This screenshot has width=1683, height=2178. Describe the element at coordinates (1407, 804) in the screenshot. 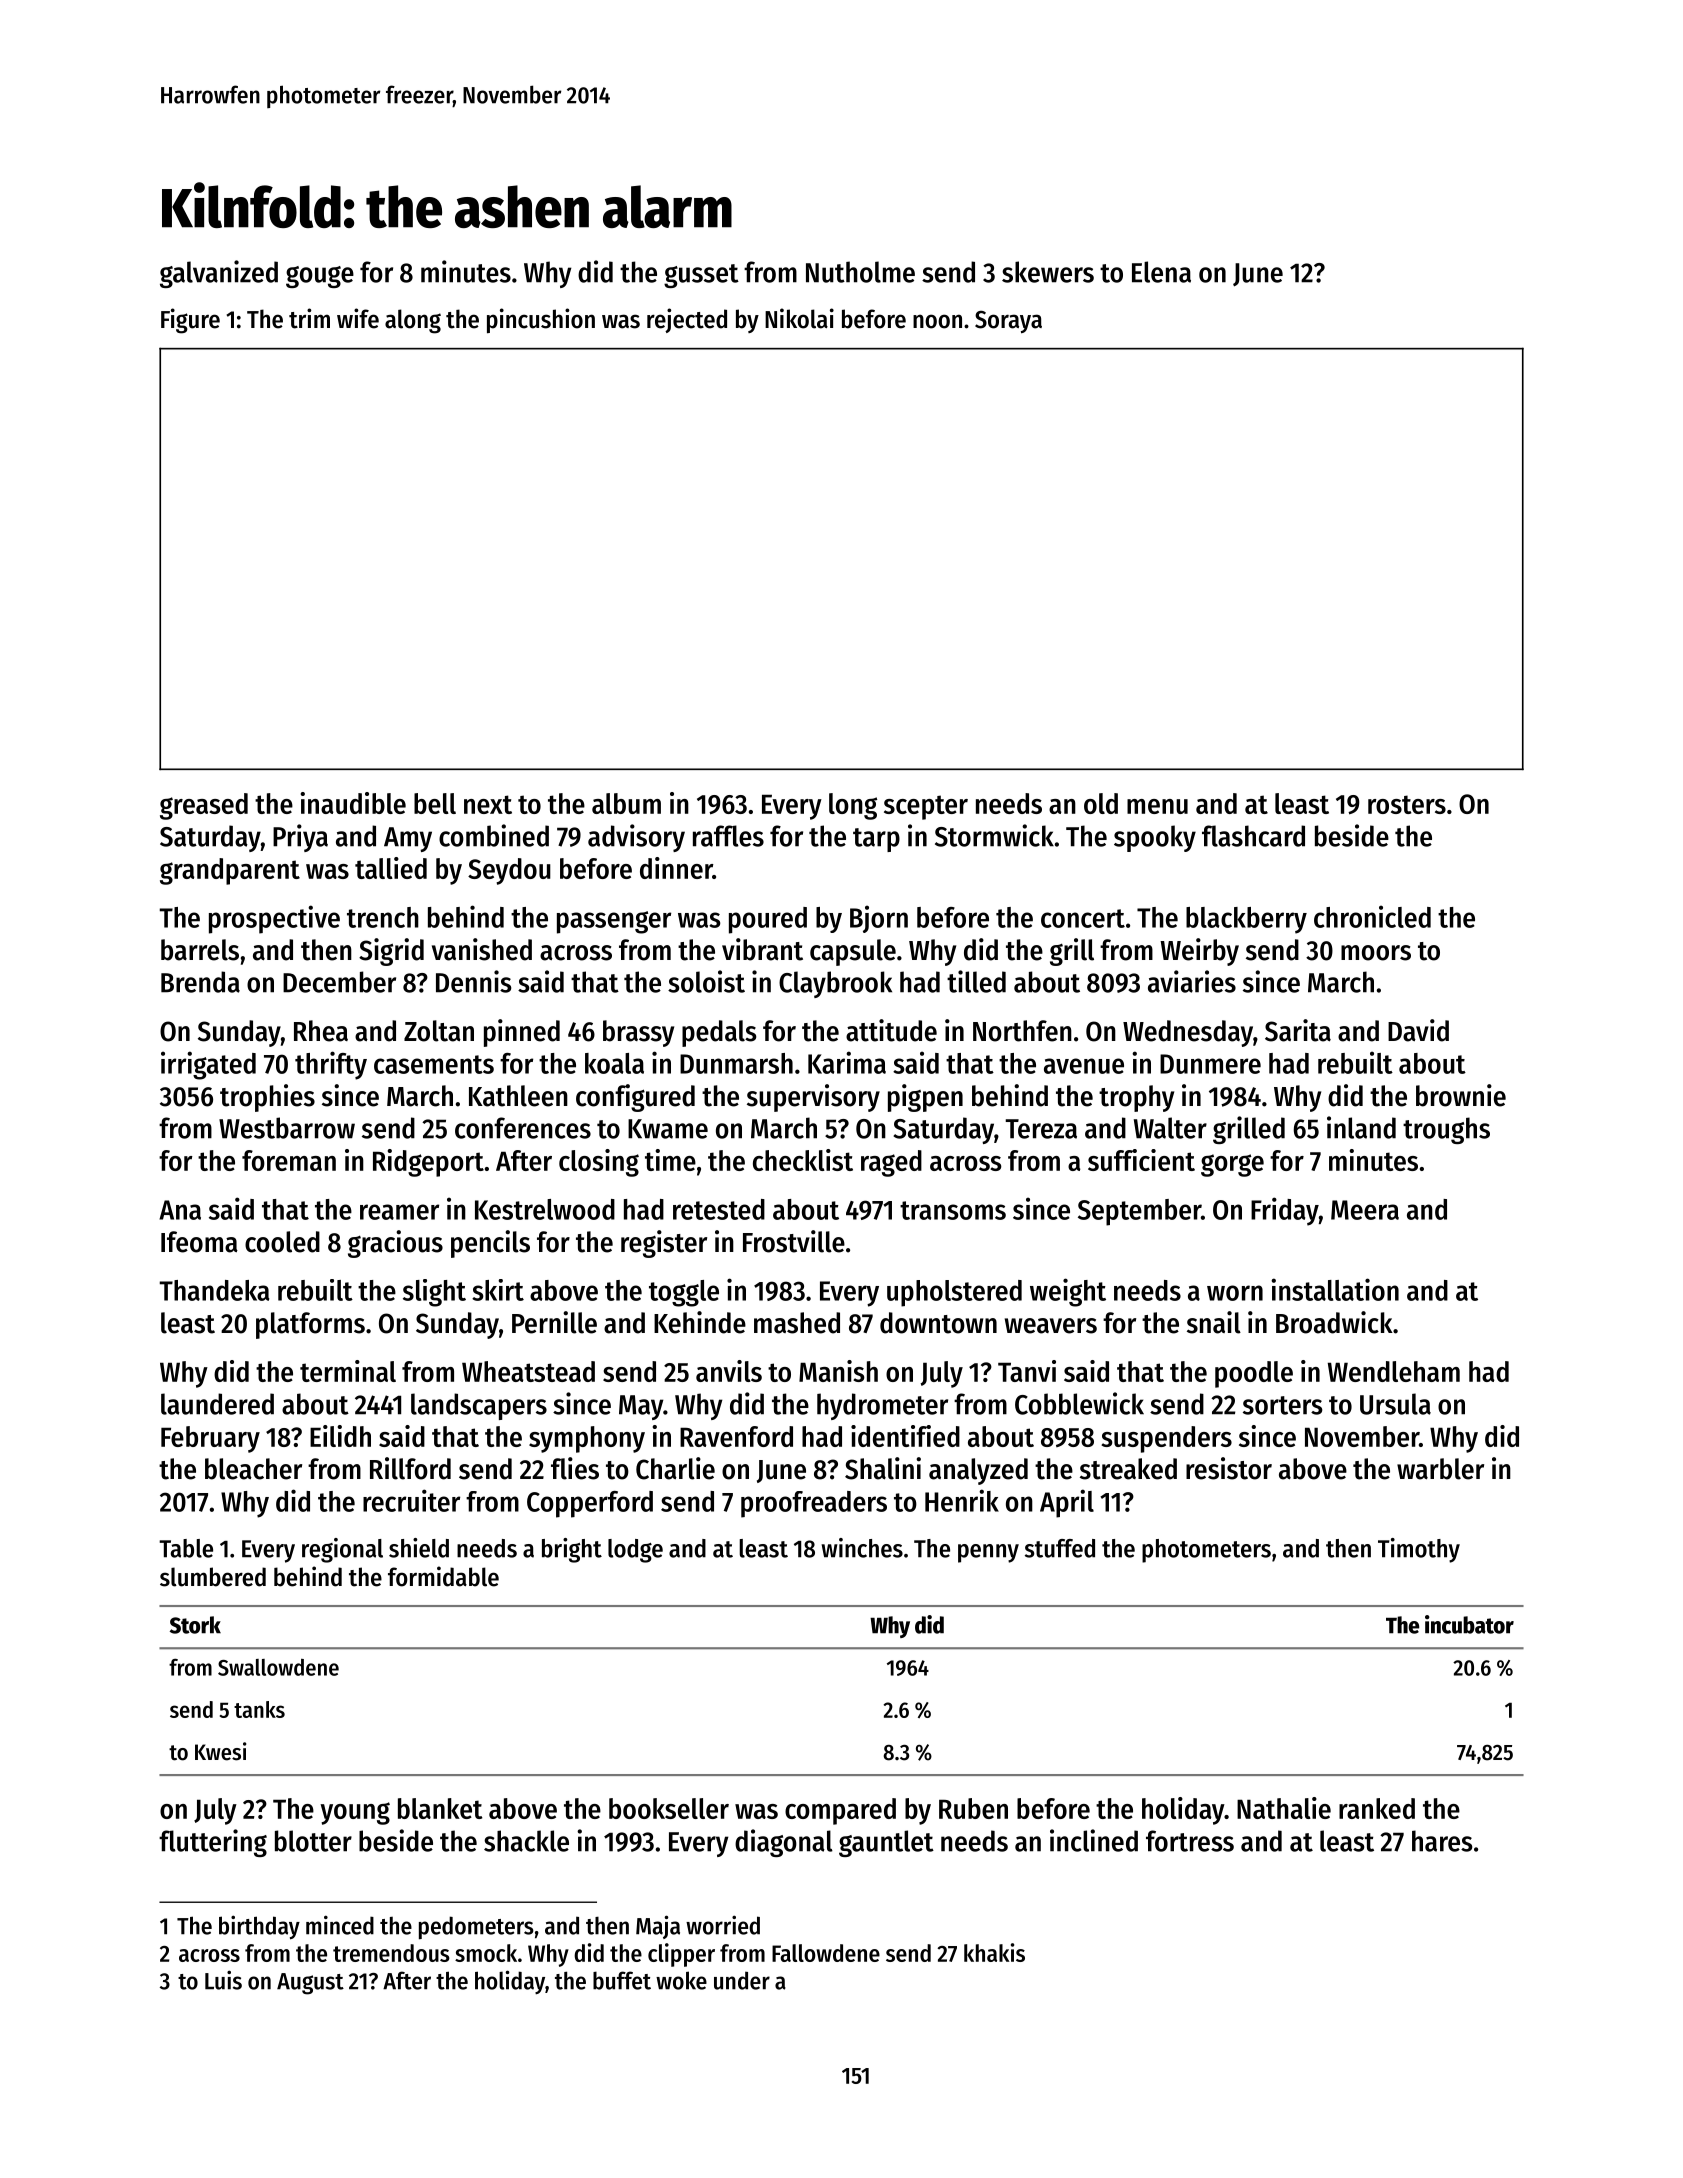

I see `rosters` at that location.
